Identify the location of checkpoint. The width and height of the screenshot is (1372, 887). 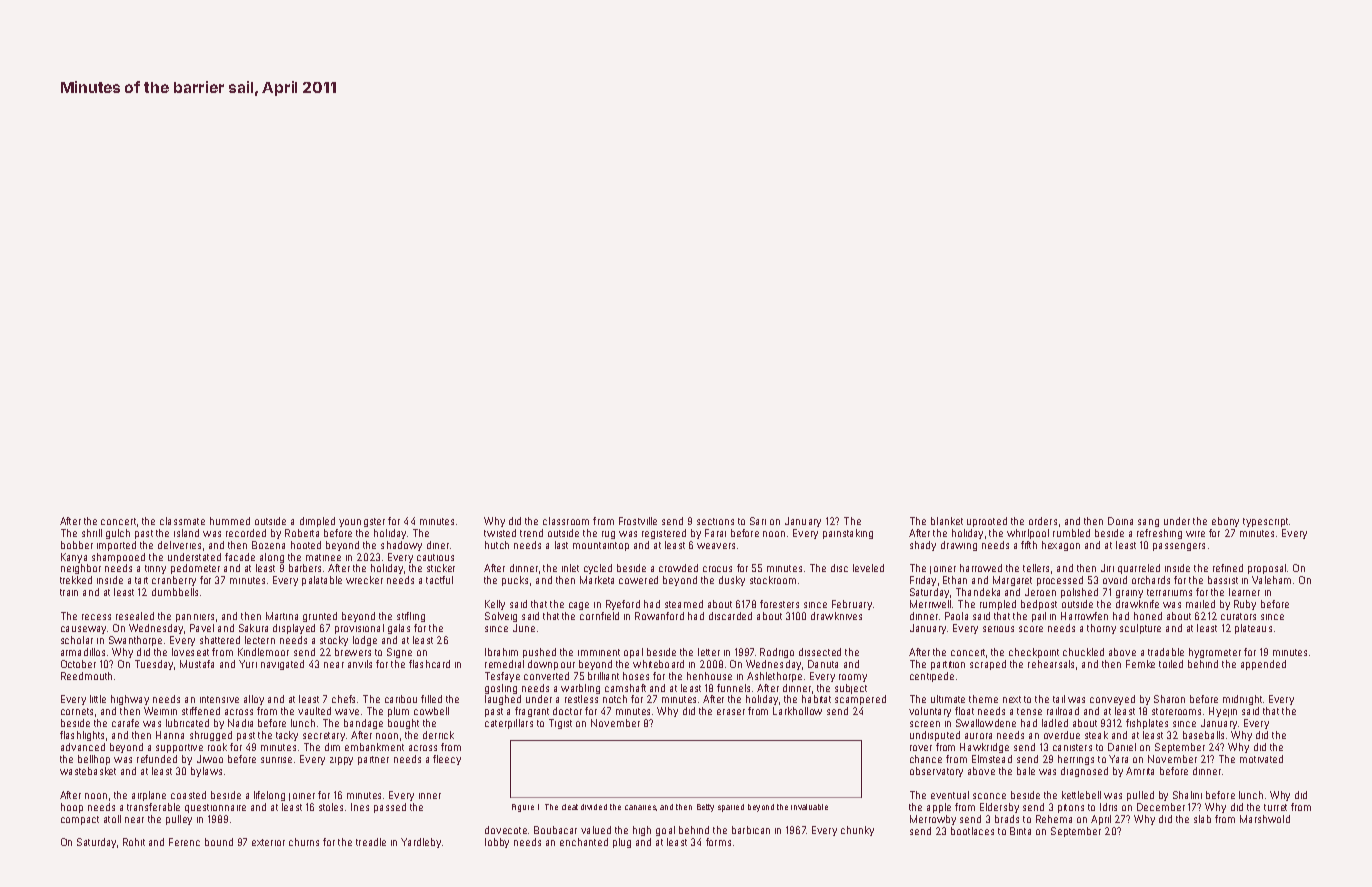
(1034, 653).
